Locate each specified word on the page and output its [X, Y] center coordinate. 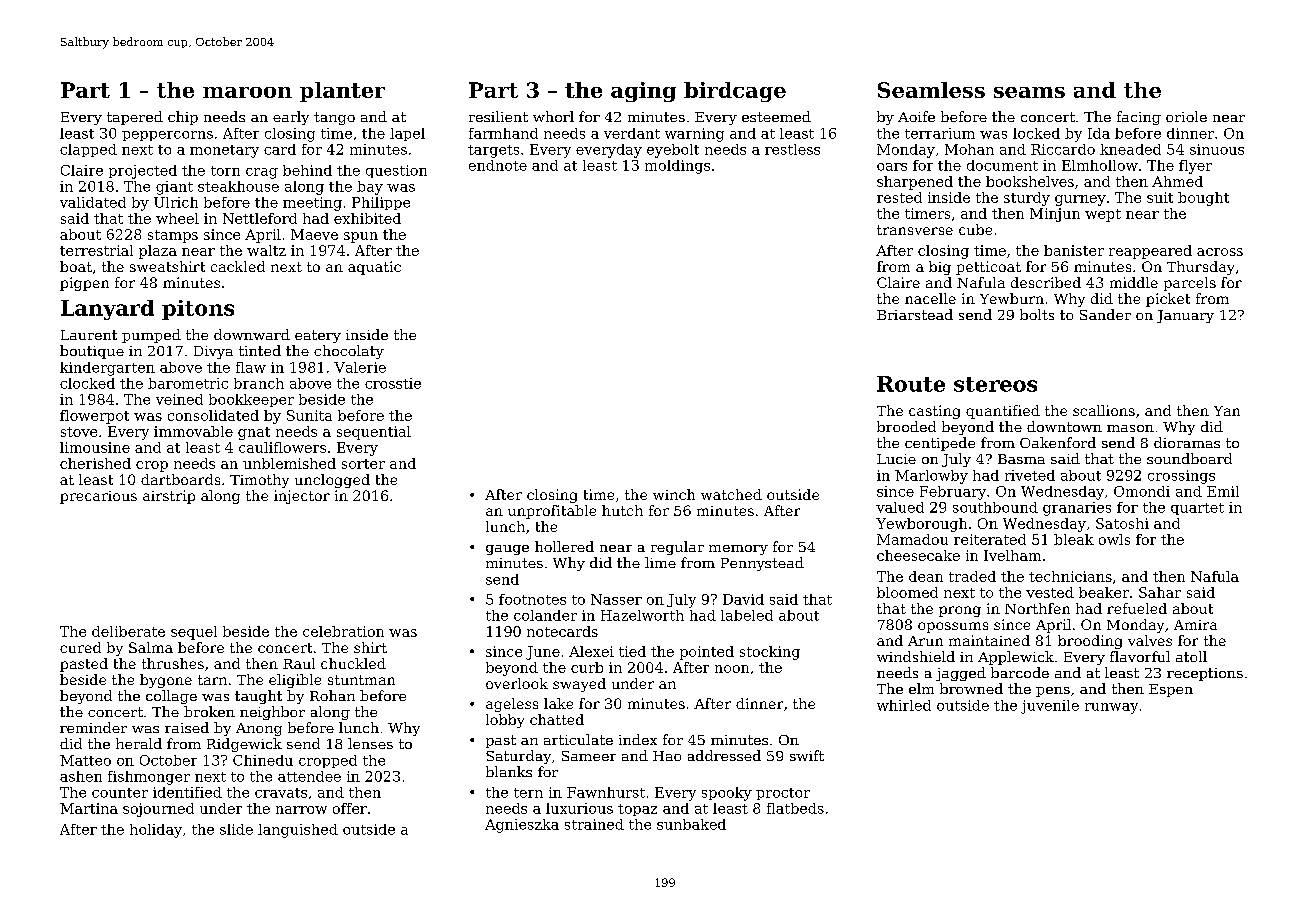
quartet [1197, 509]
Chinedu [263, 760]
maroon [247, 92]
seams [1029, 92]
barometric [188, 383]
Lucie [896, 459]
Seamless [931, 90]
